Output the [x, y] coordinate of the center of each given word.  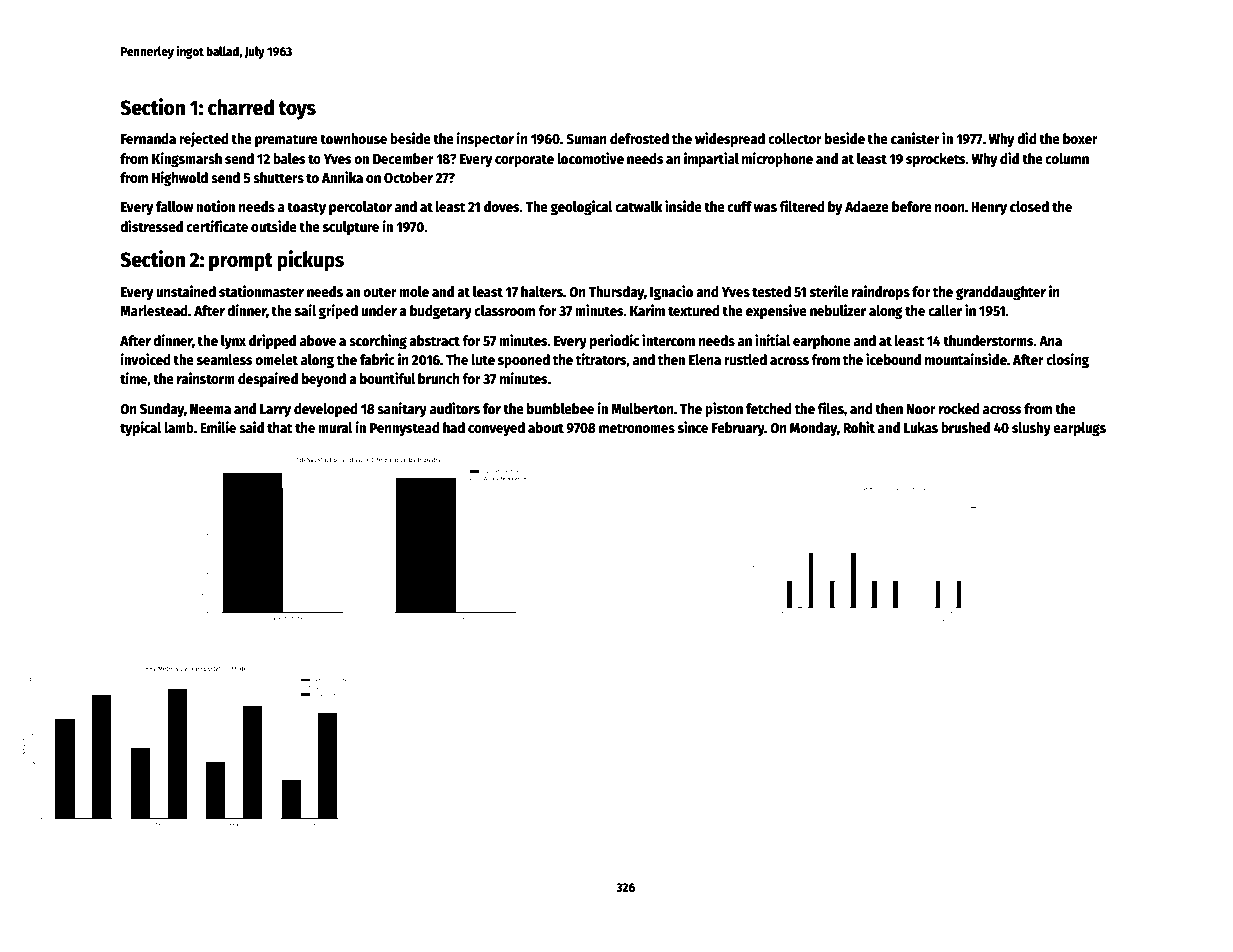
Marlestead [154, 310]
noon [950, 208]
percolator [360, 208]
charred [241, 107]
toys [297, 110]
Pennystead [405, 429]
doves [502, 206]
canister [915, 138]
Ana [1050, 341]
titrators [601, 359]
